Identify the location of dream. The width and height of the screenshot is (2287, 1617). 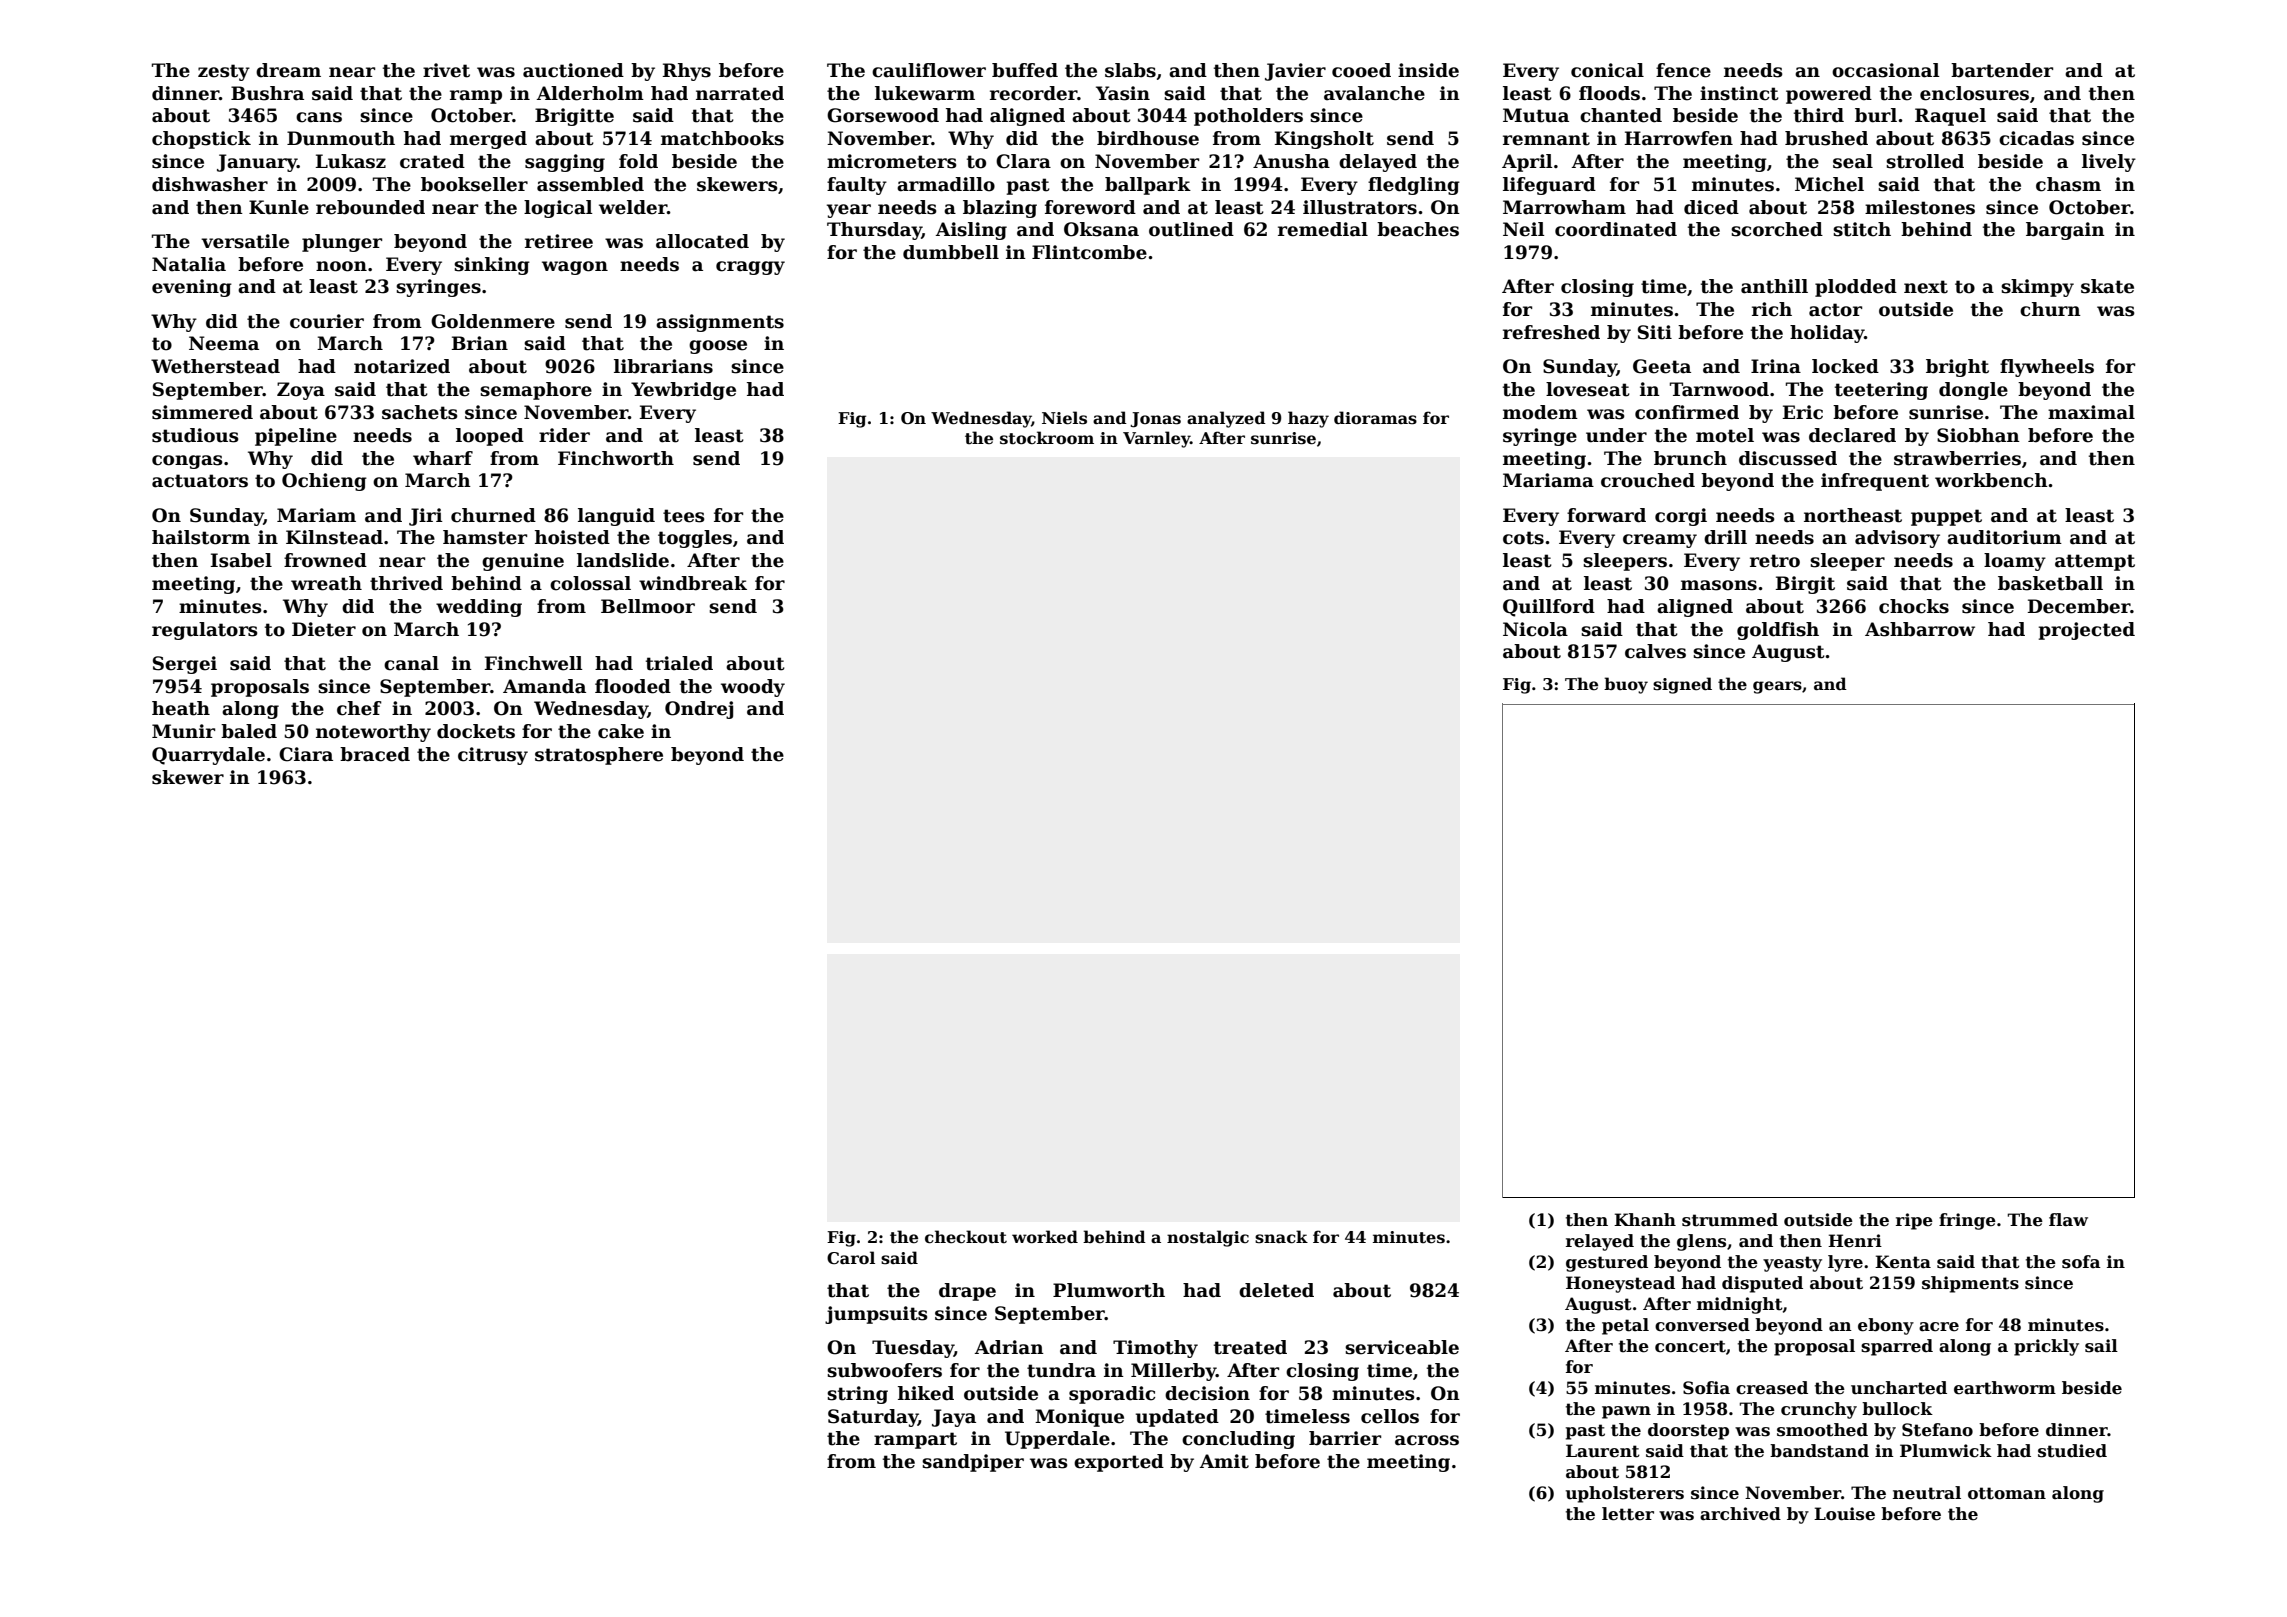
(288, 70).
